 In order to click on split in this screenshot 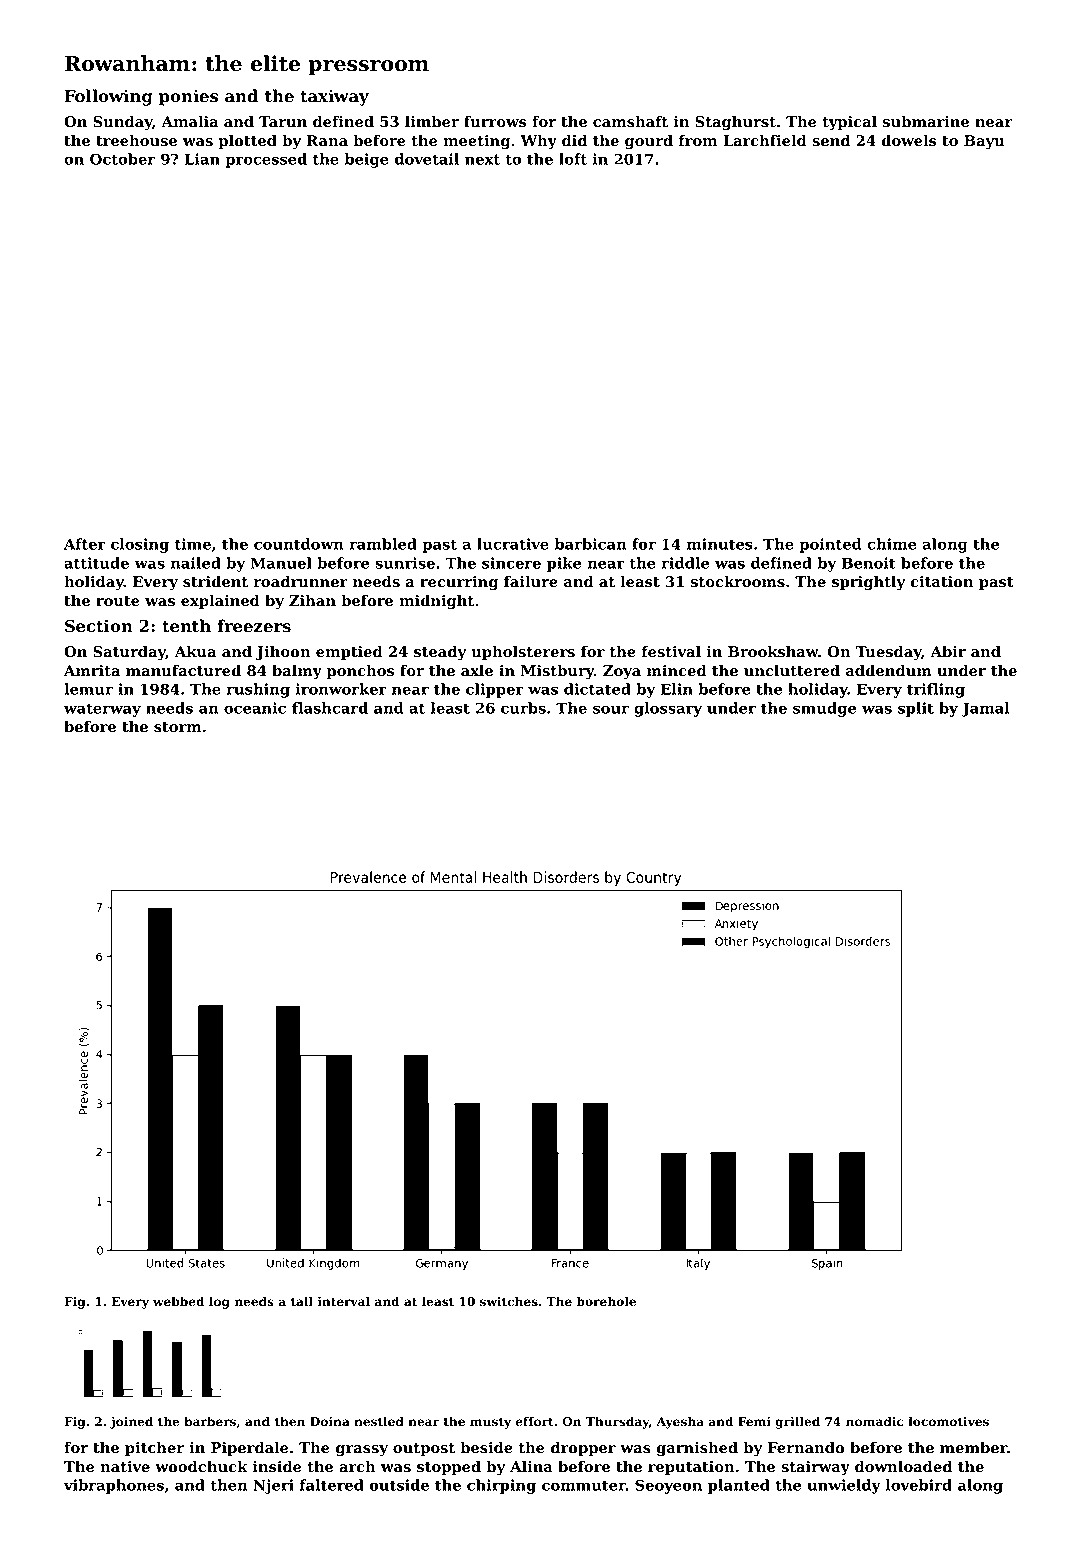, I will do `click(916, 709)`.
